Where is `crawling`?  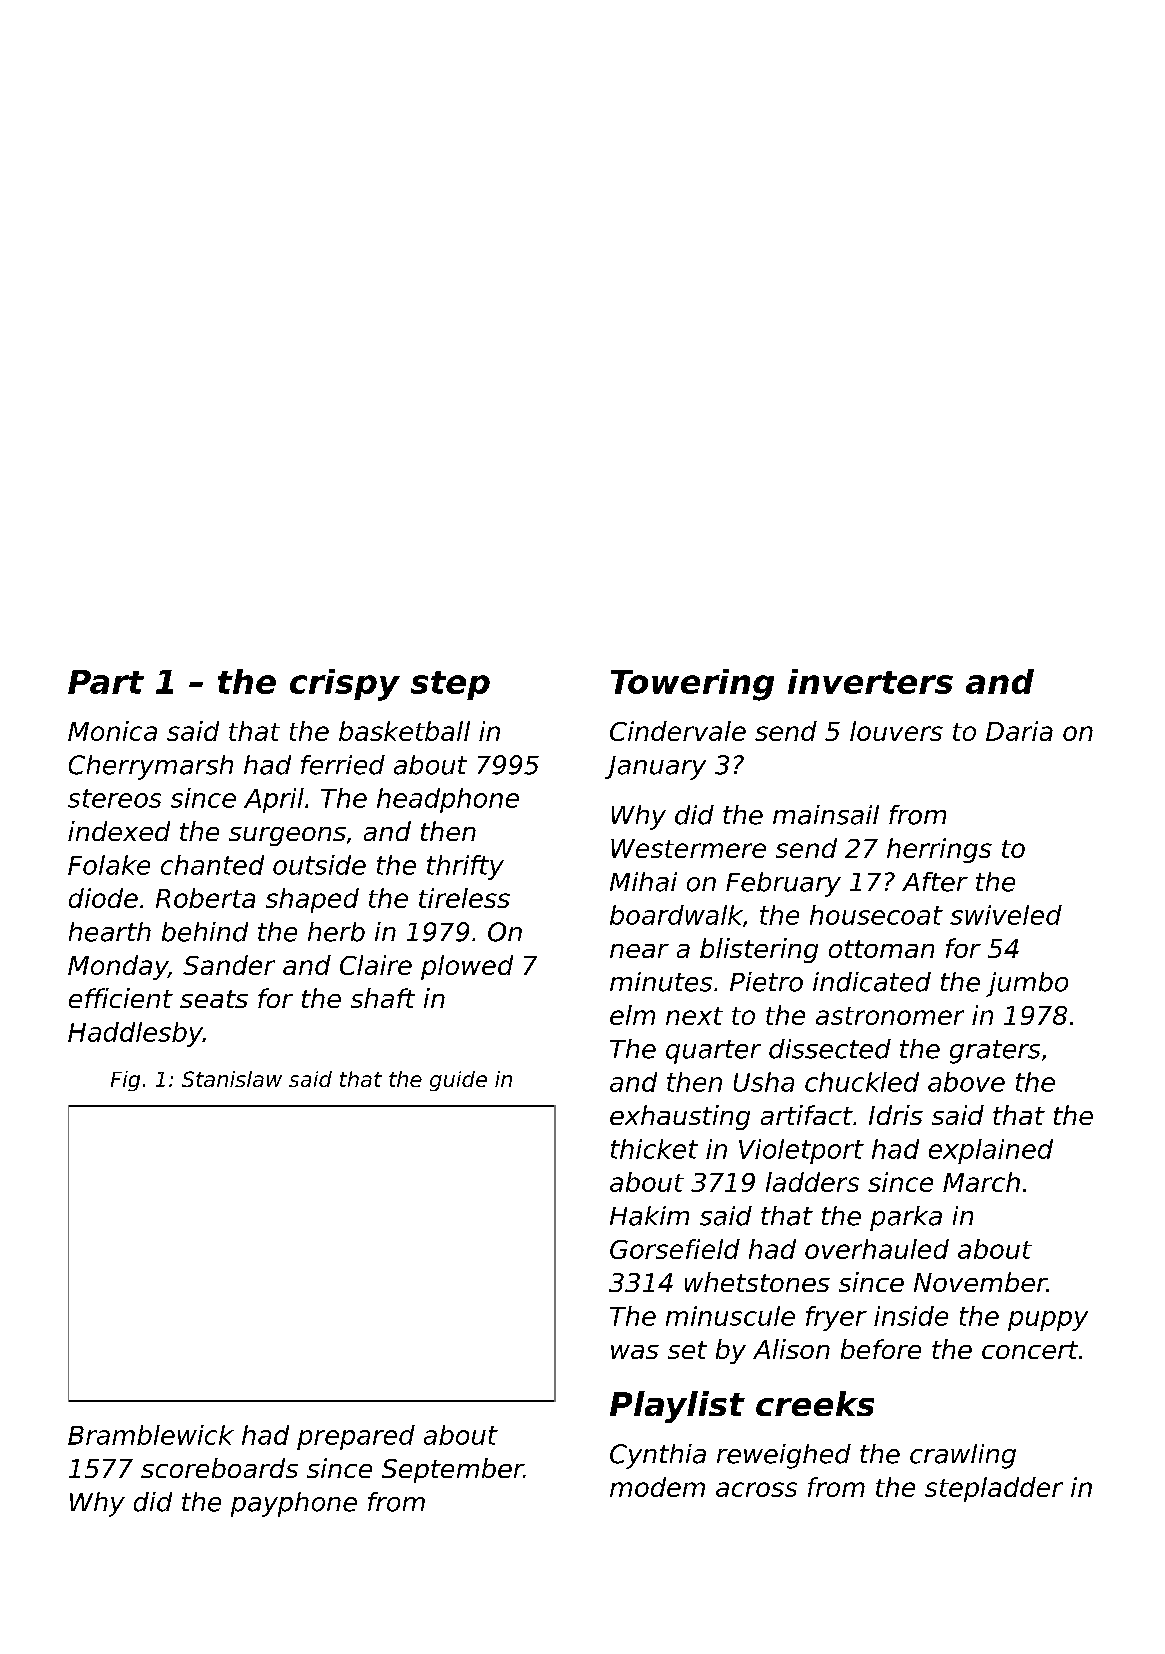 crawling is located at coordinates (963, 1456).
